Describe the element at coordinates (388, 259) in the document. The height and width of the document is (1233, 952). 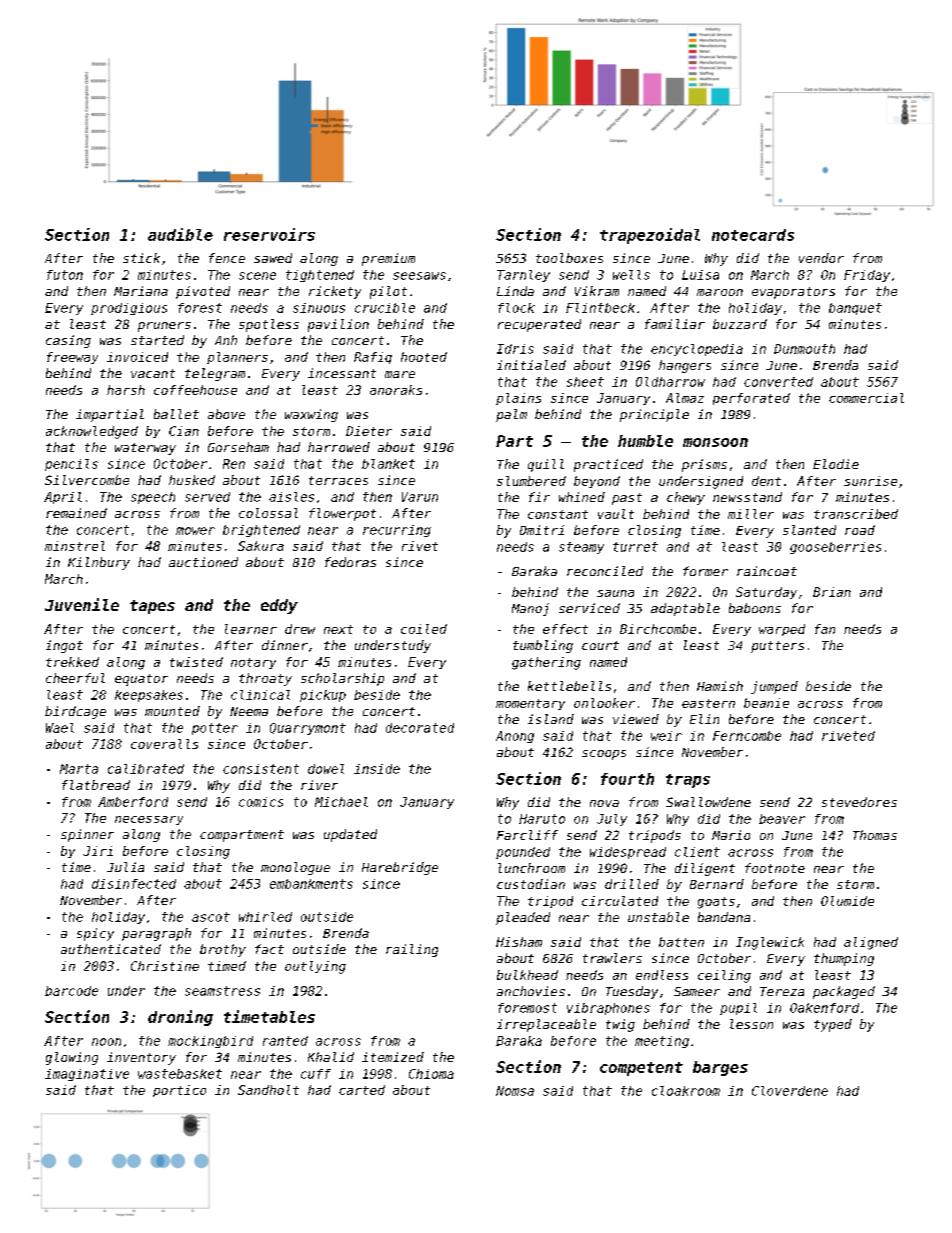
I see `premium` at that location.
